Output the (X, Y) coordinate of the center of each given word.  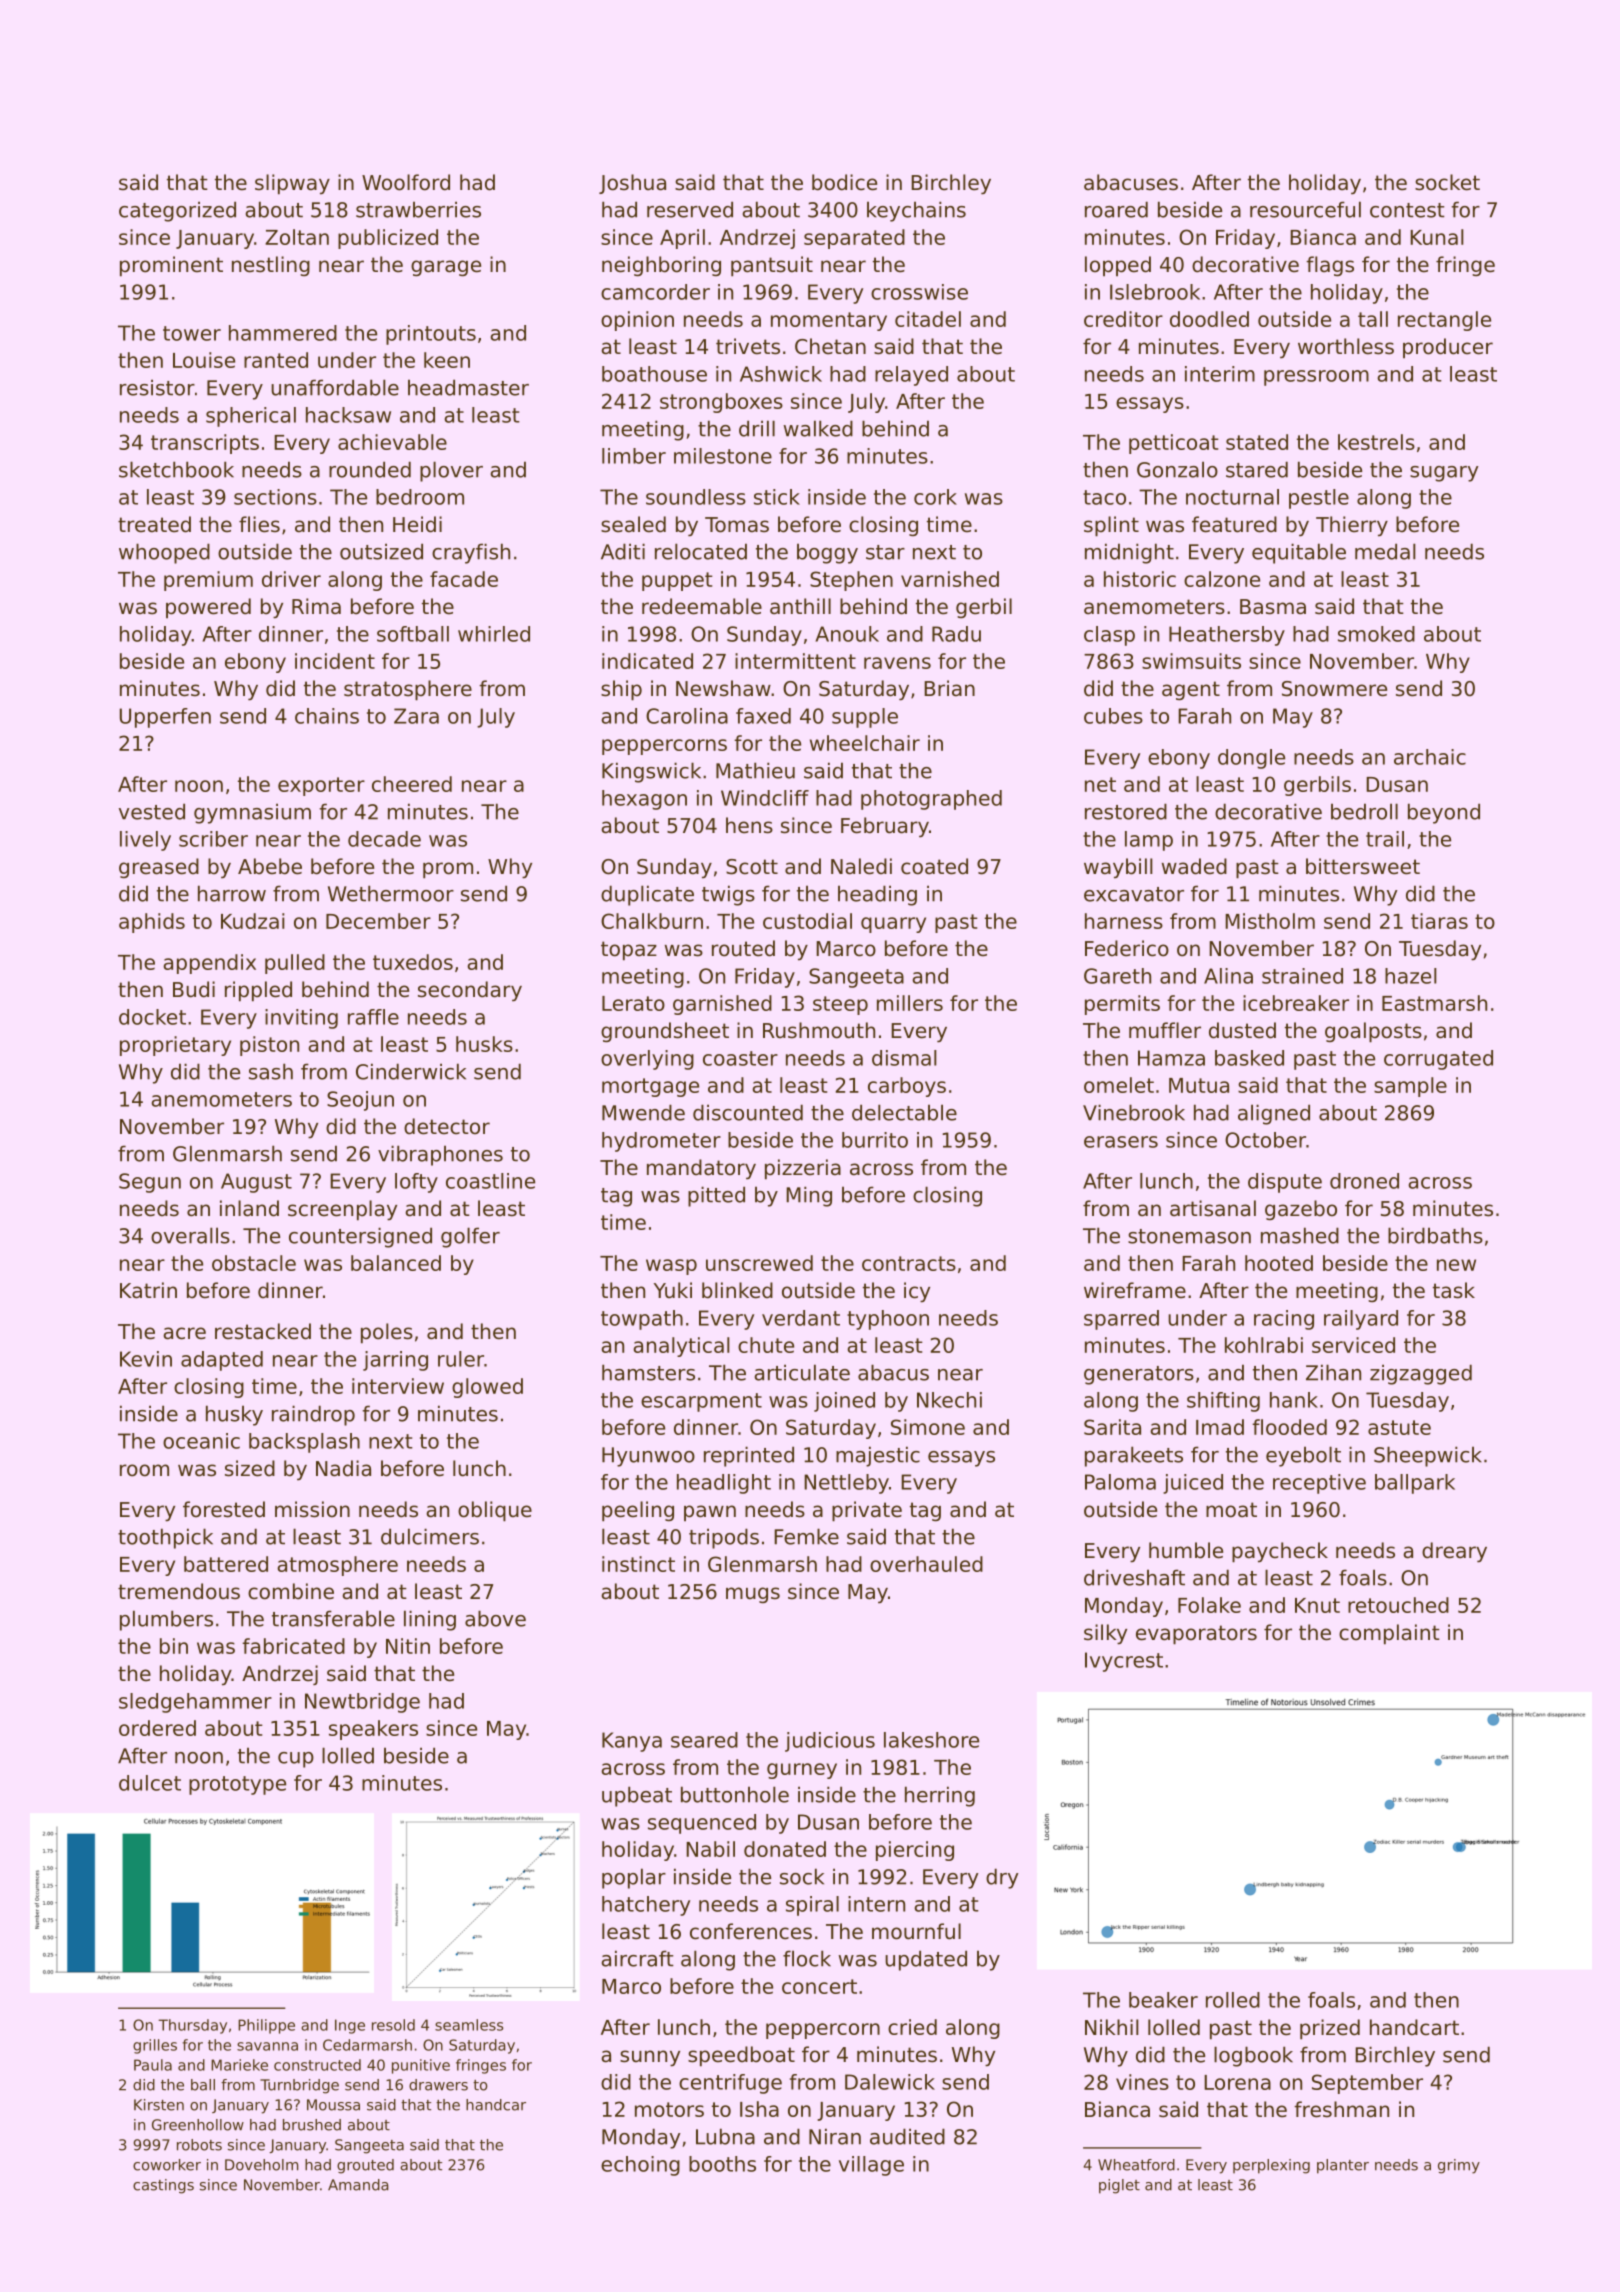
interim (1220, 374)
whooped (164, 553)
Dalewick (890, 2082)
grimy (1459, 2166)
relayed (911, 376)
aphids (152, 923)
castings (163, 2186)
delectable (904, 1112)
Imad (1220, 1427)
